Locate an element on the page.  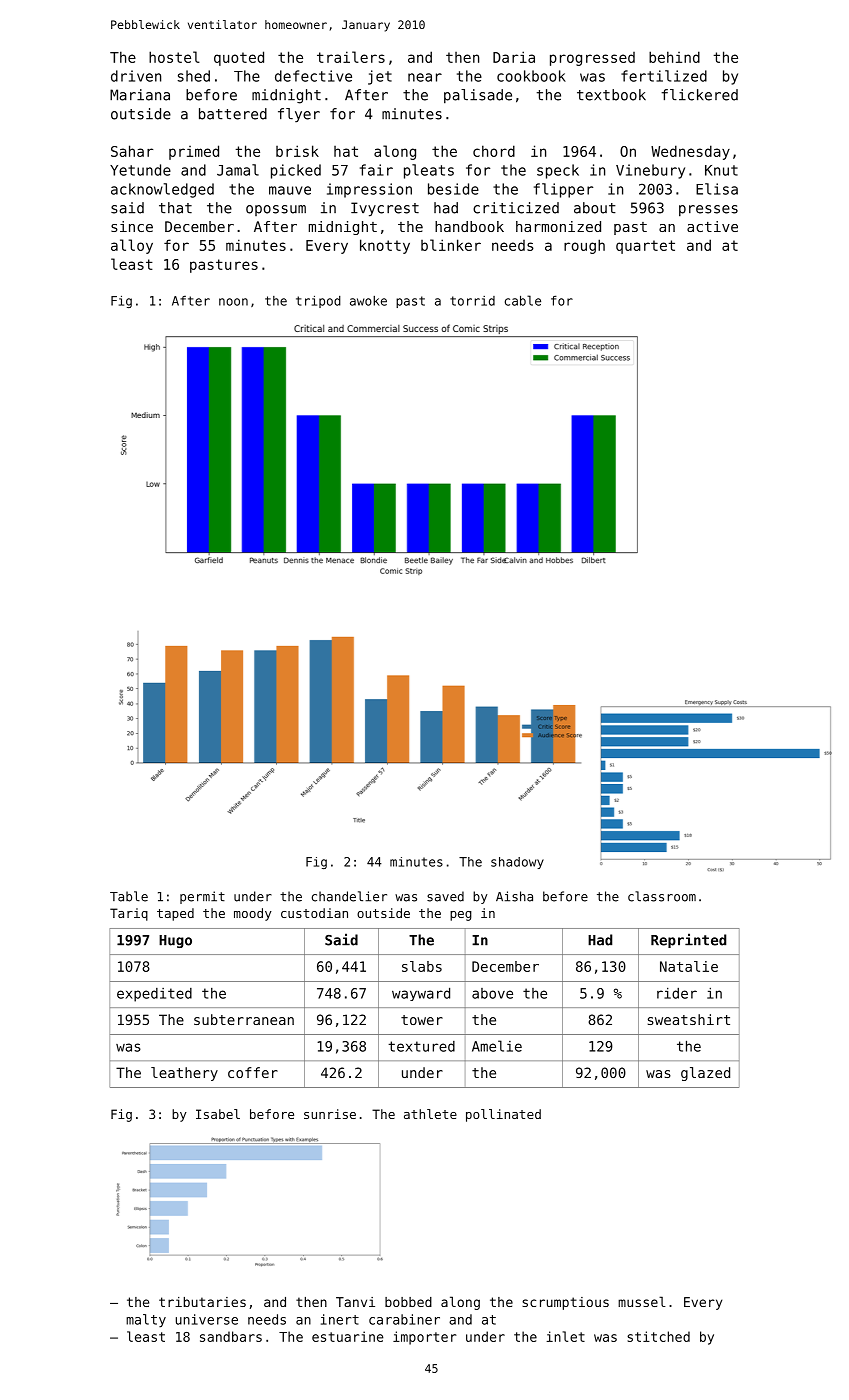
above is located at coordinates (492, 993).
